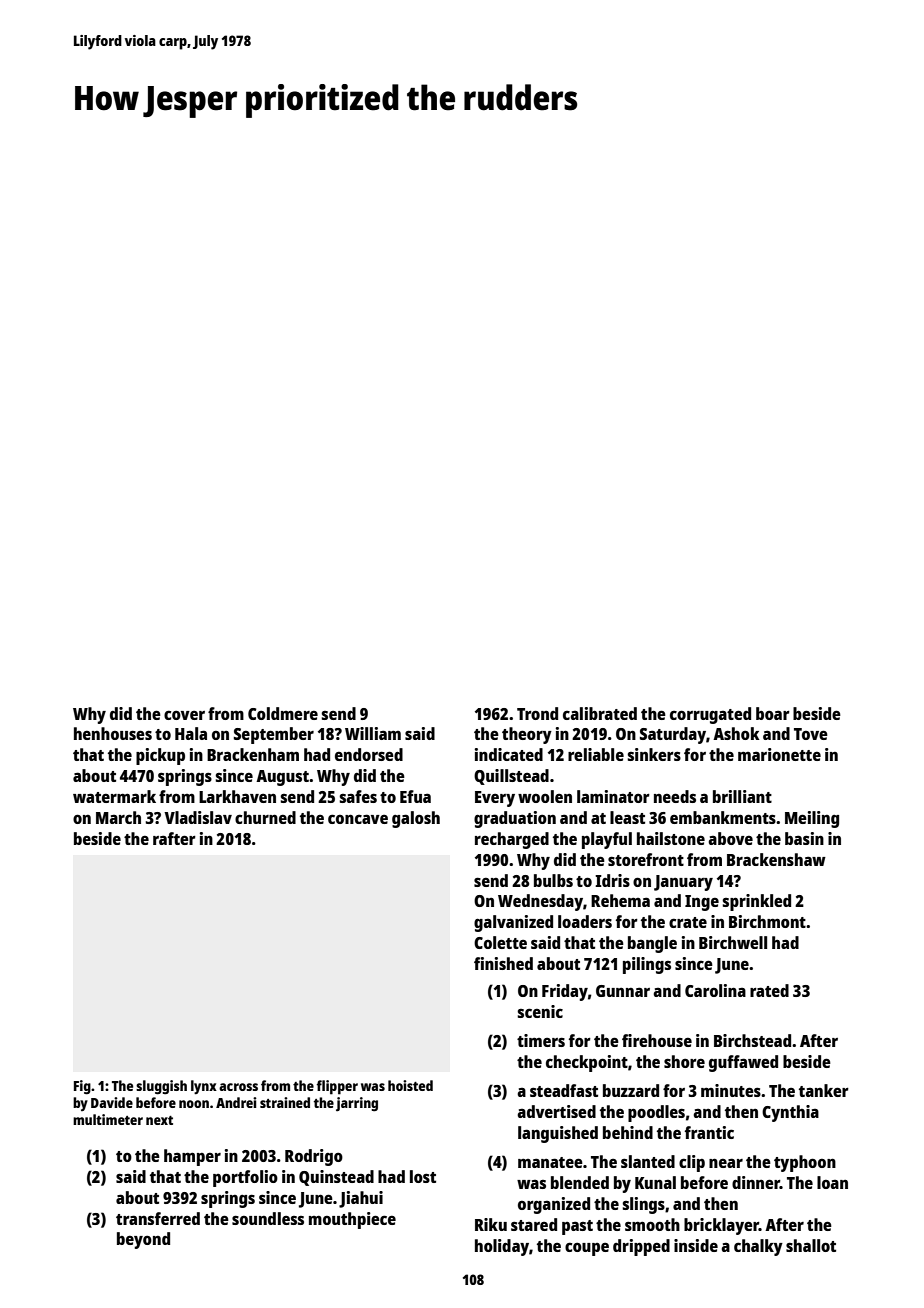 Image resolution: width=924 pixels, height=1308 pixels. What do you see at coordinates (158, 1218) in the document?
I see `transferred` at bounding box center [158, 1218].
